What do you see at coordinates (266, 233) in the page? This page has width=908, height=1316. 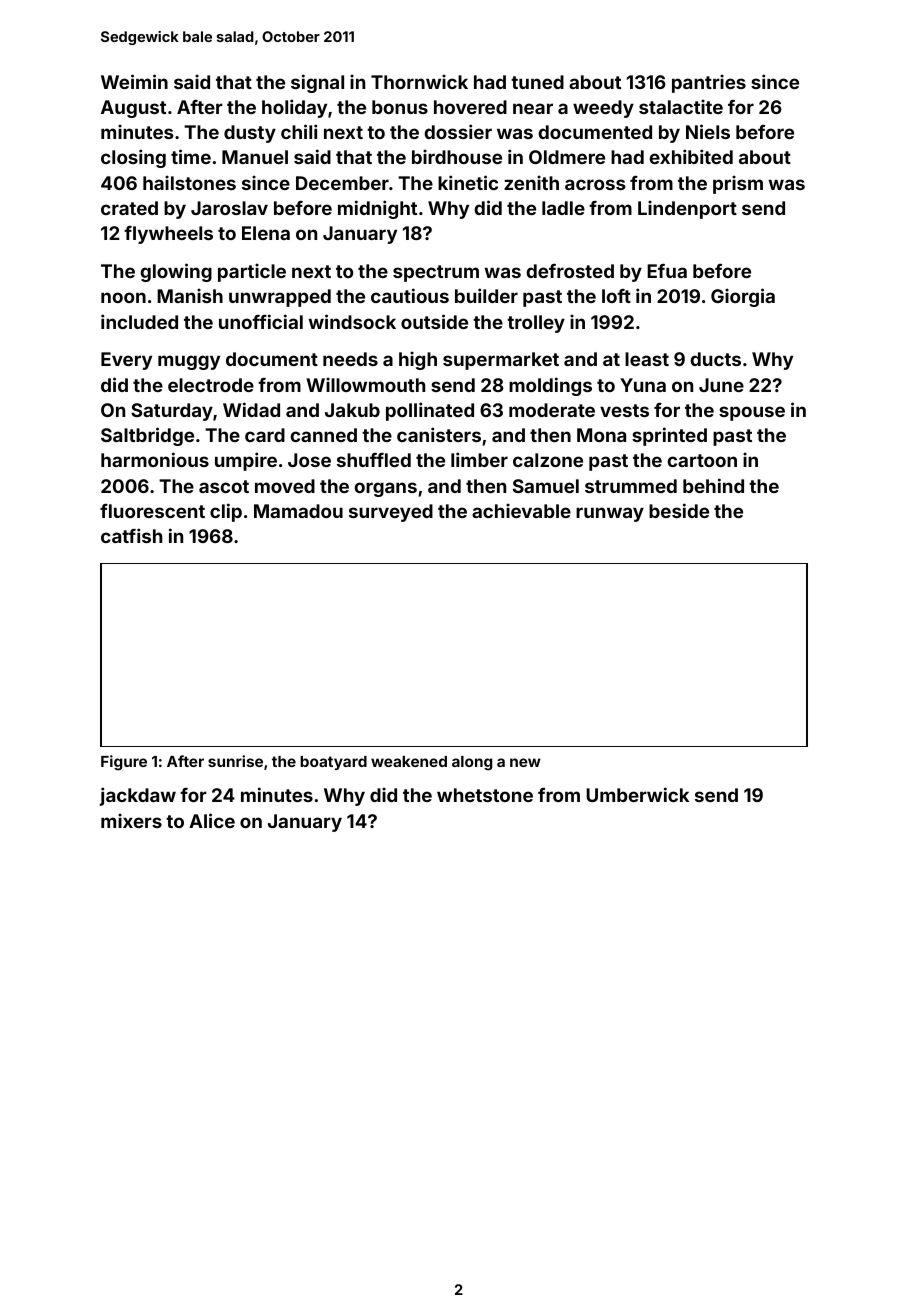 I see `Elena` at bounding box center [266, 233].
